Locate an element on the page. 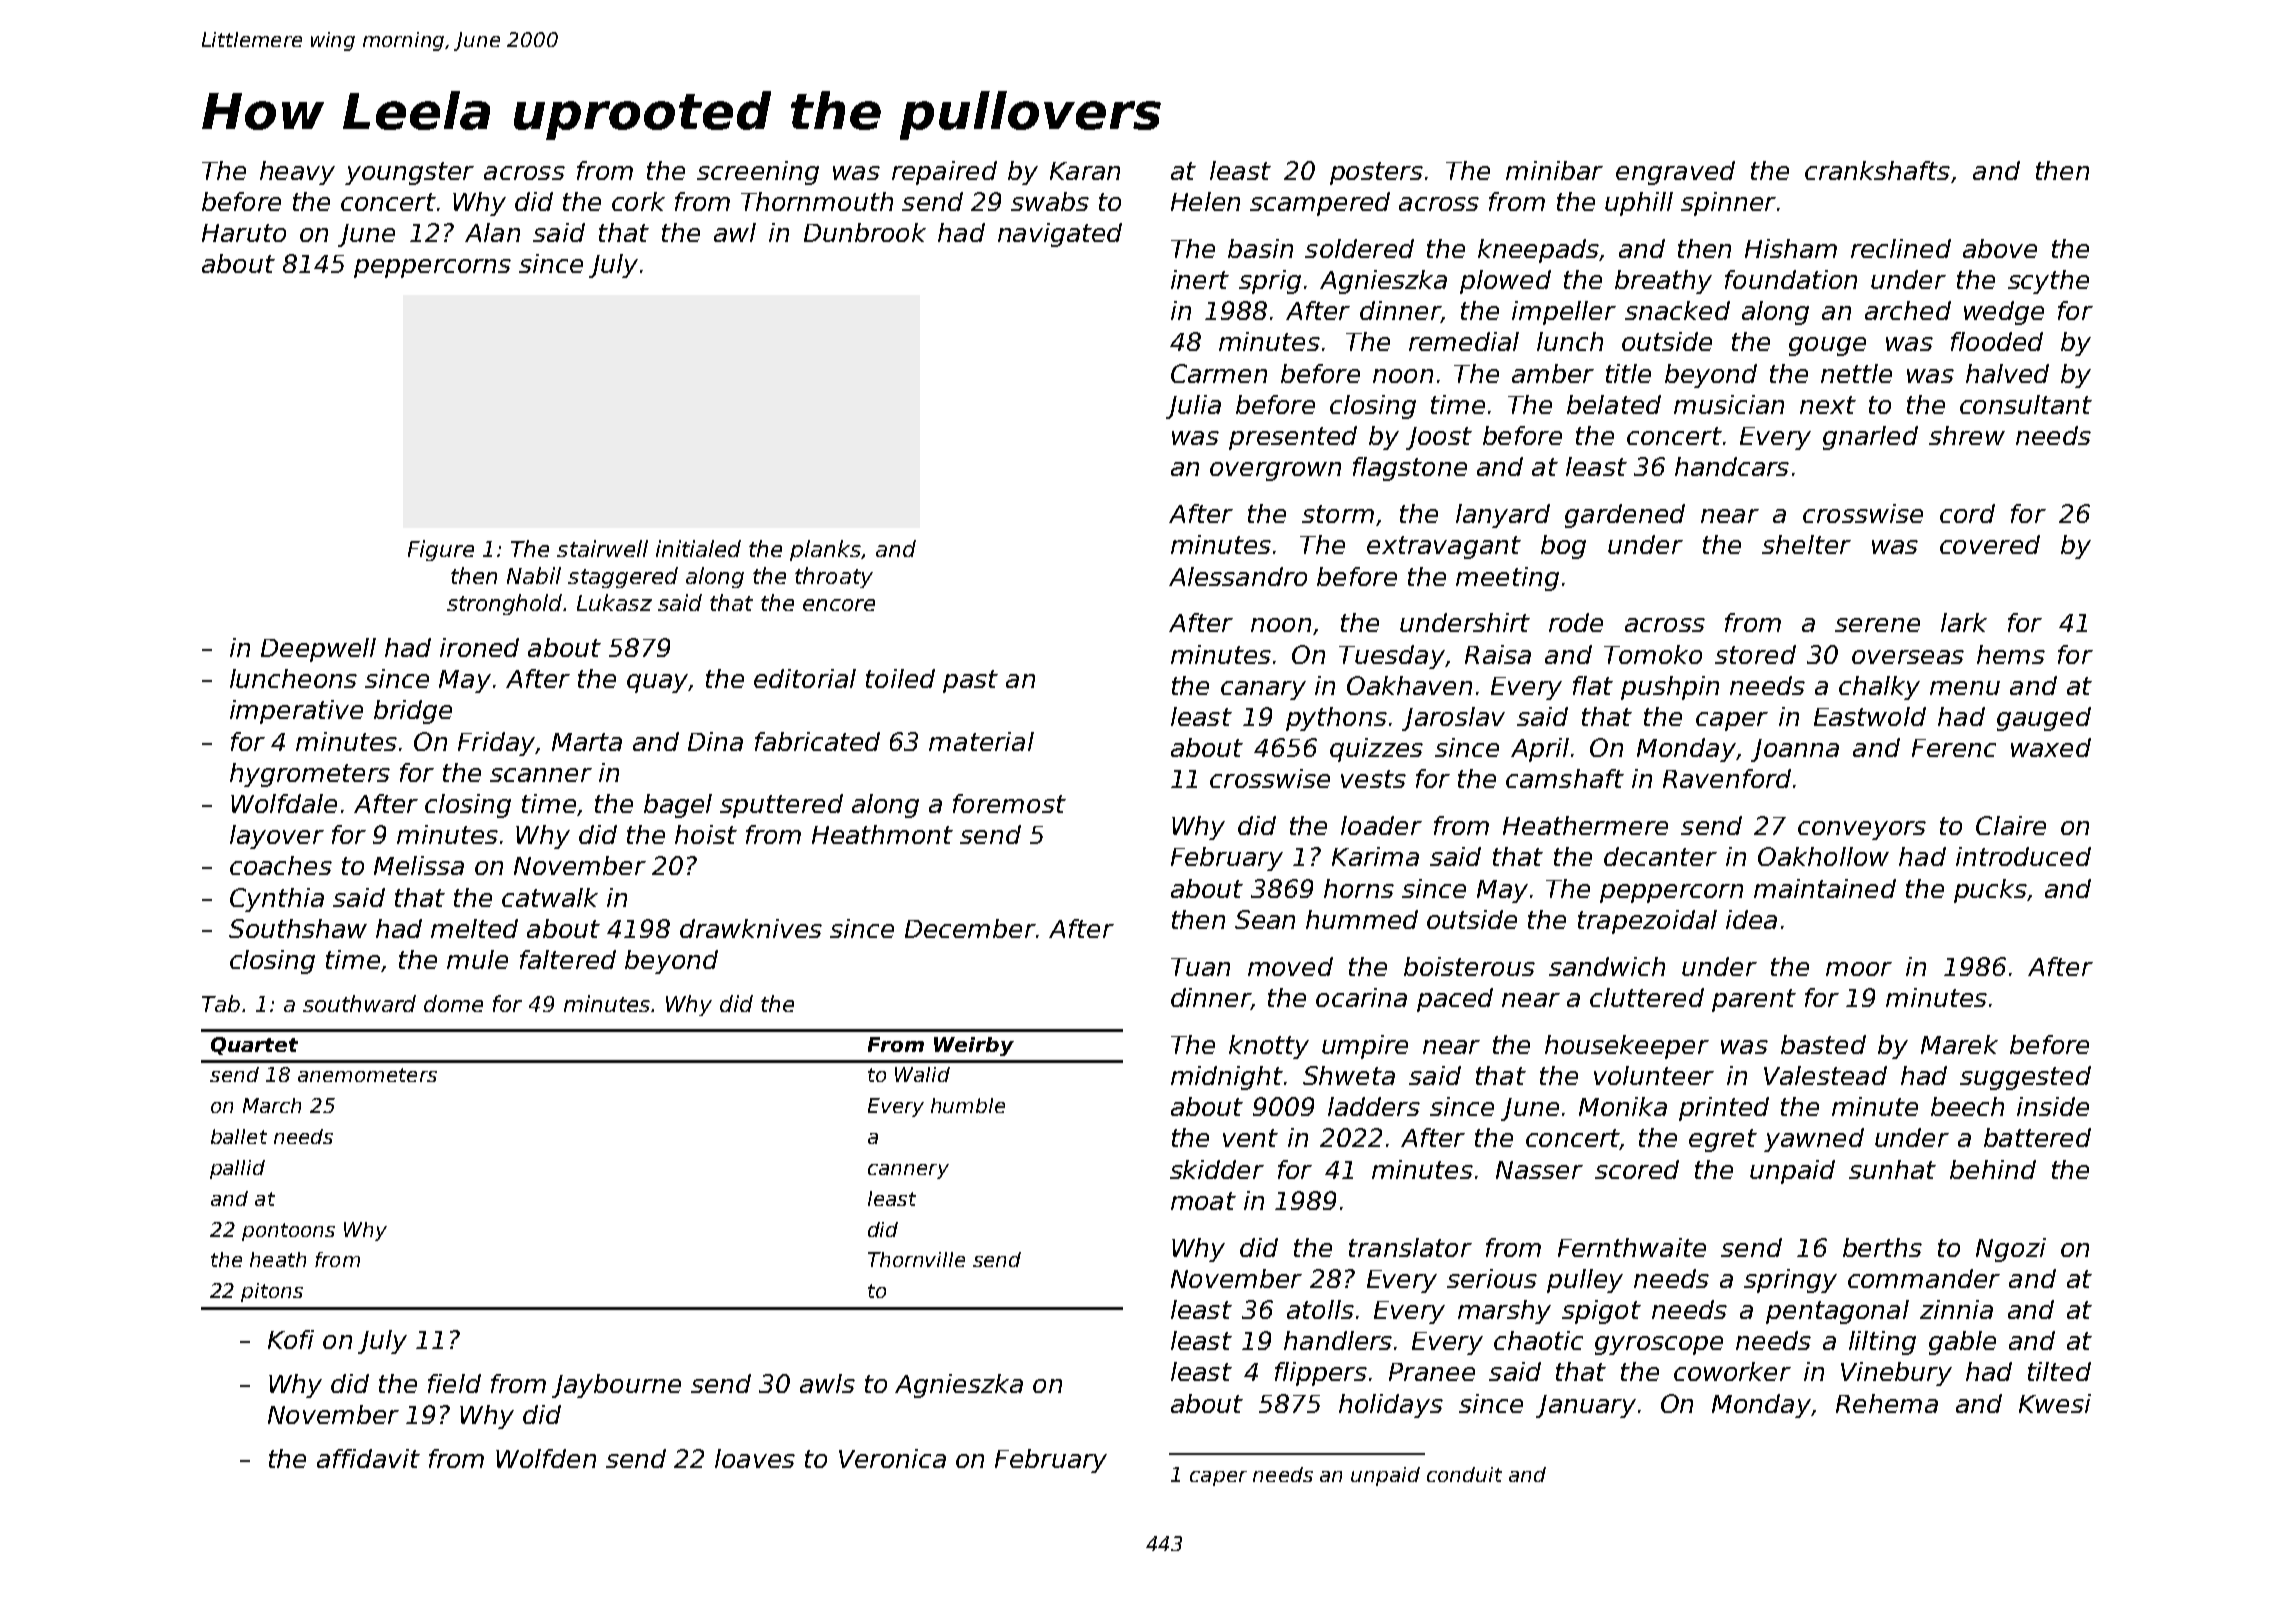  Fernthwaite is located at coordinates (1632, 1247).
